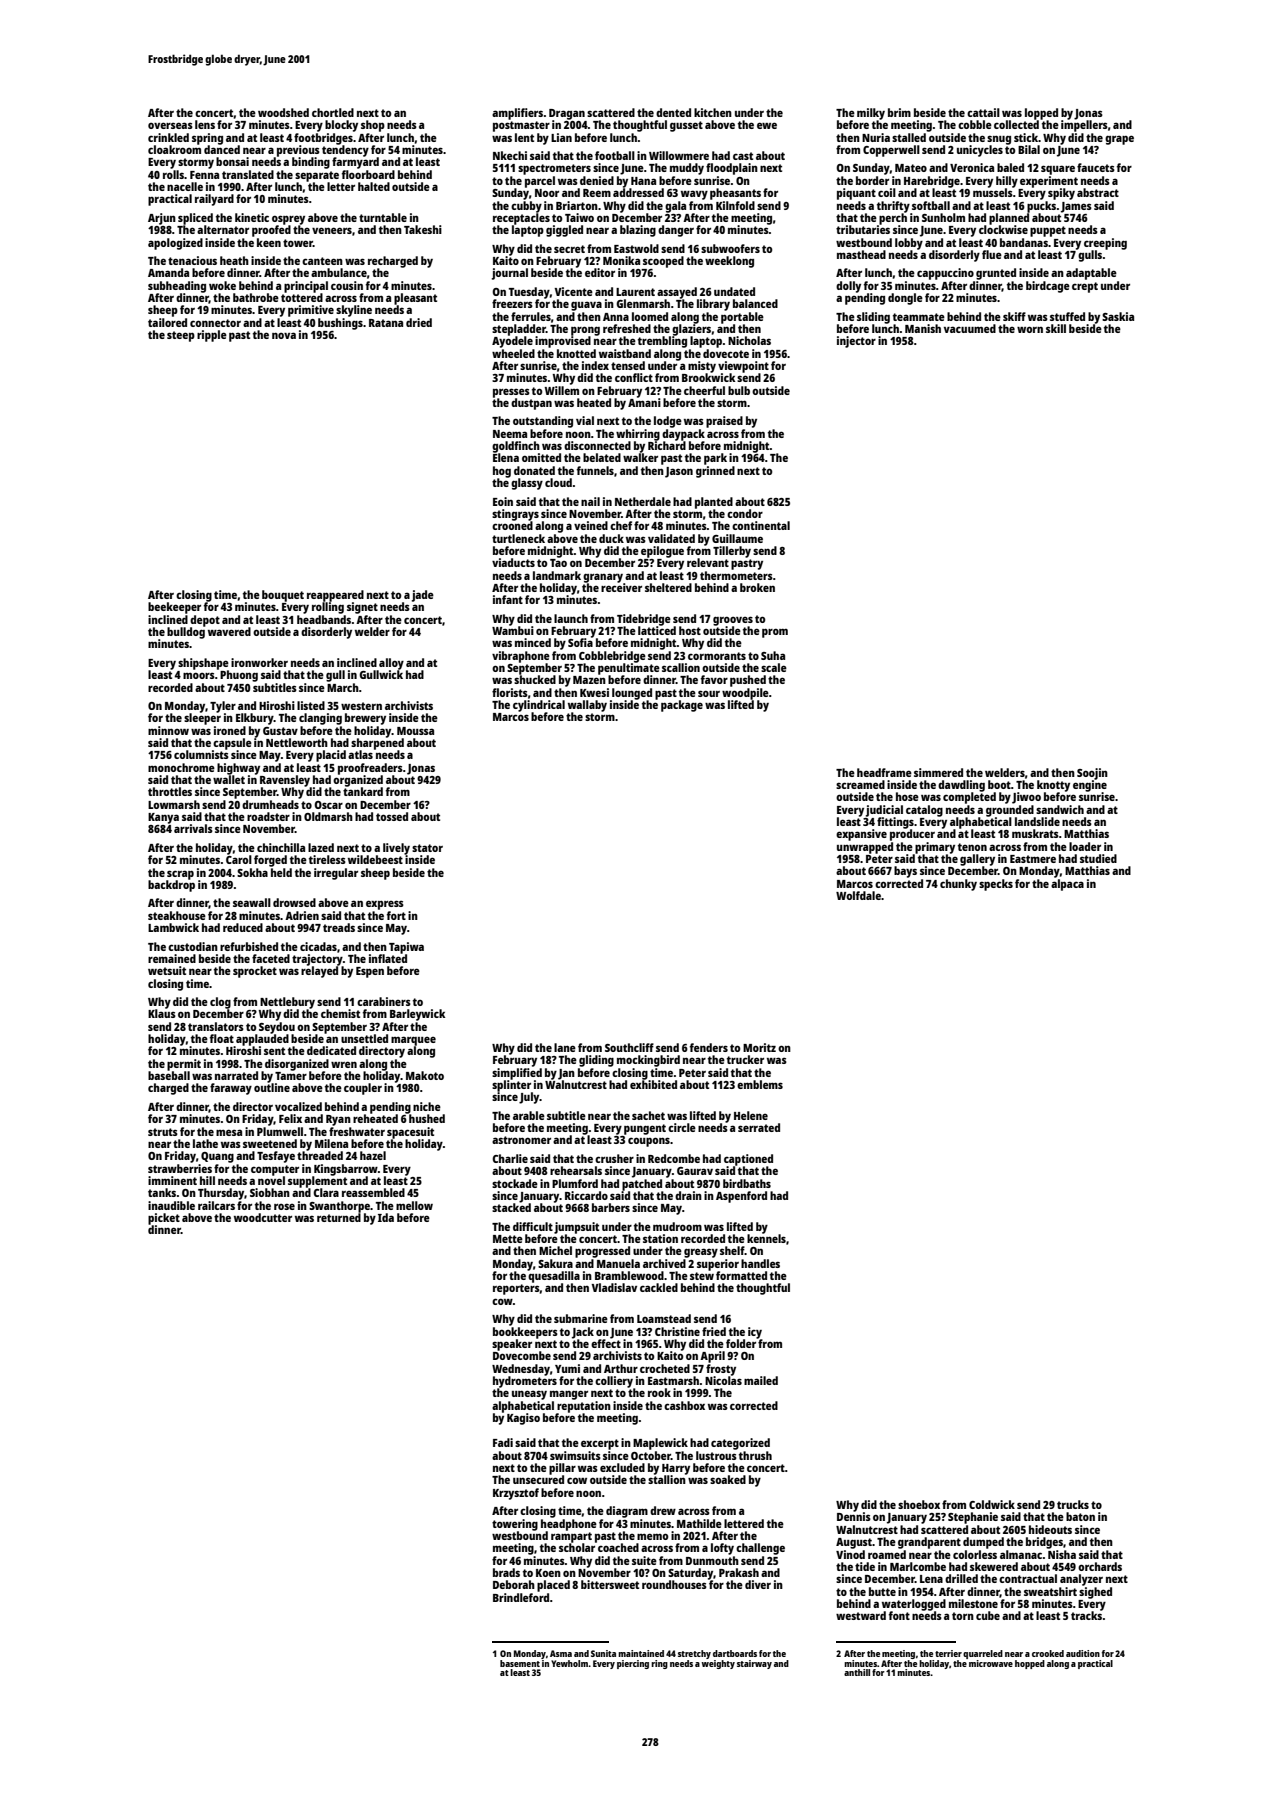  Describe the element at coordinates (872, 180) in the screenshot. I see `border` at that location.
